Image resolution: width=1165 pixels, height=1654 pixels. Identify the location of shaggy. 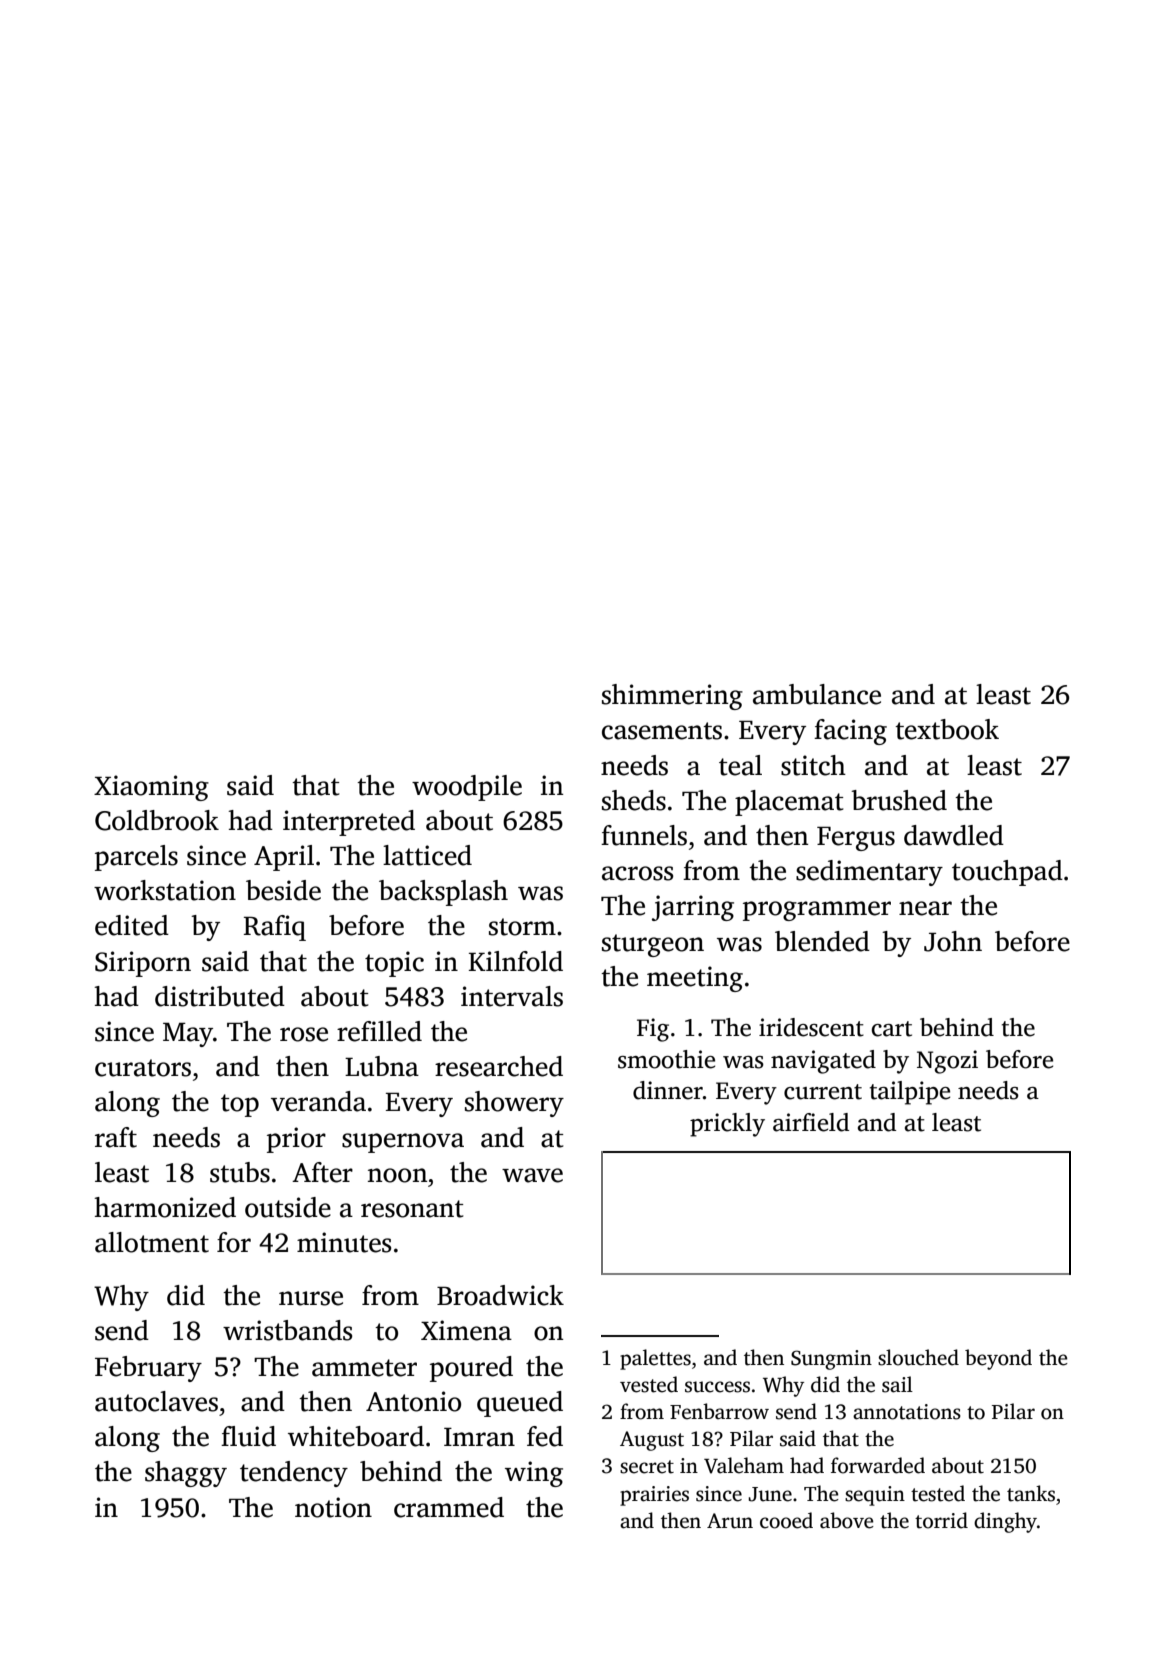
(186, 1474).
